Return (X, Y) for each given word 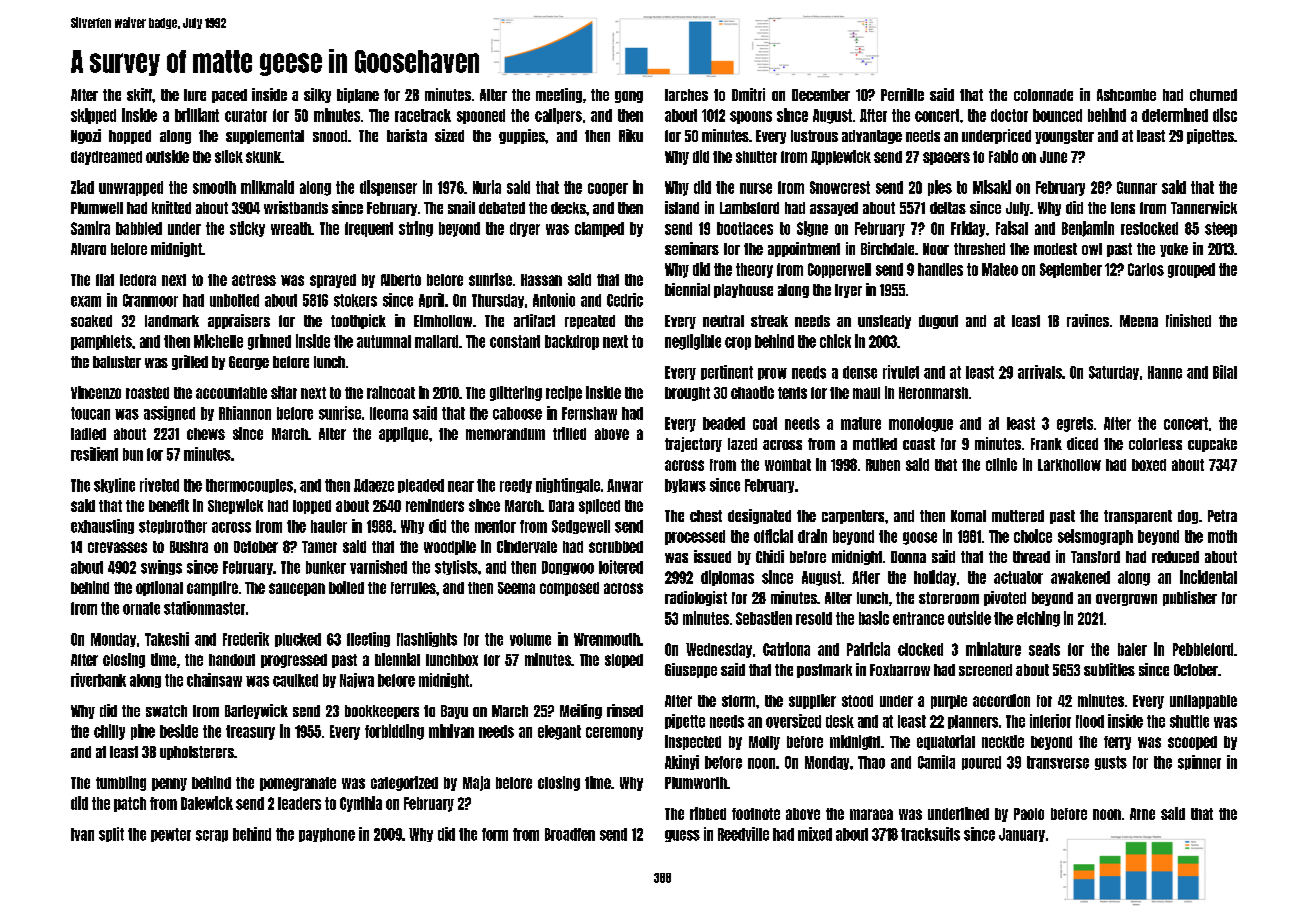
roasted (147, 393)
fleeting (368, 639)
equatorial (946, 742)
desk (840, 721)
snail (461, 207)
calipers (558, 116)
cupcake (1212, 445)
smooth (214, 187)
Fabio (1003, 156)
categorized (404, 783)
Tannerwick (1204, 207)
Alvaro (88, 249)
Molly (764, 743)
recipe (564, 393)
